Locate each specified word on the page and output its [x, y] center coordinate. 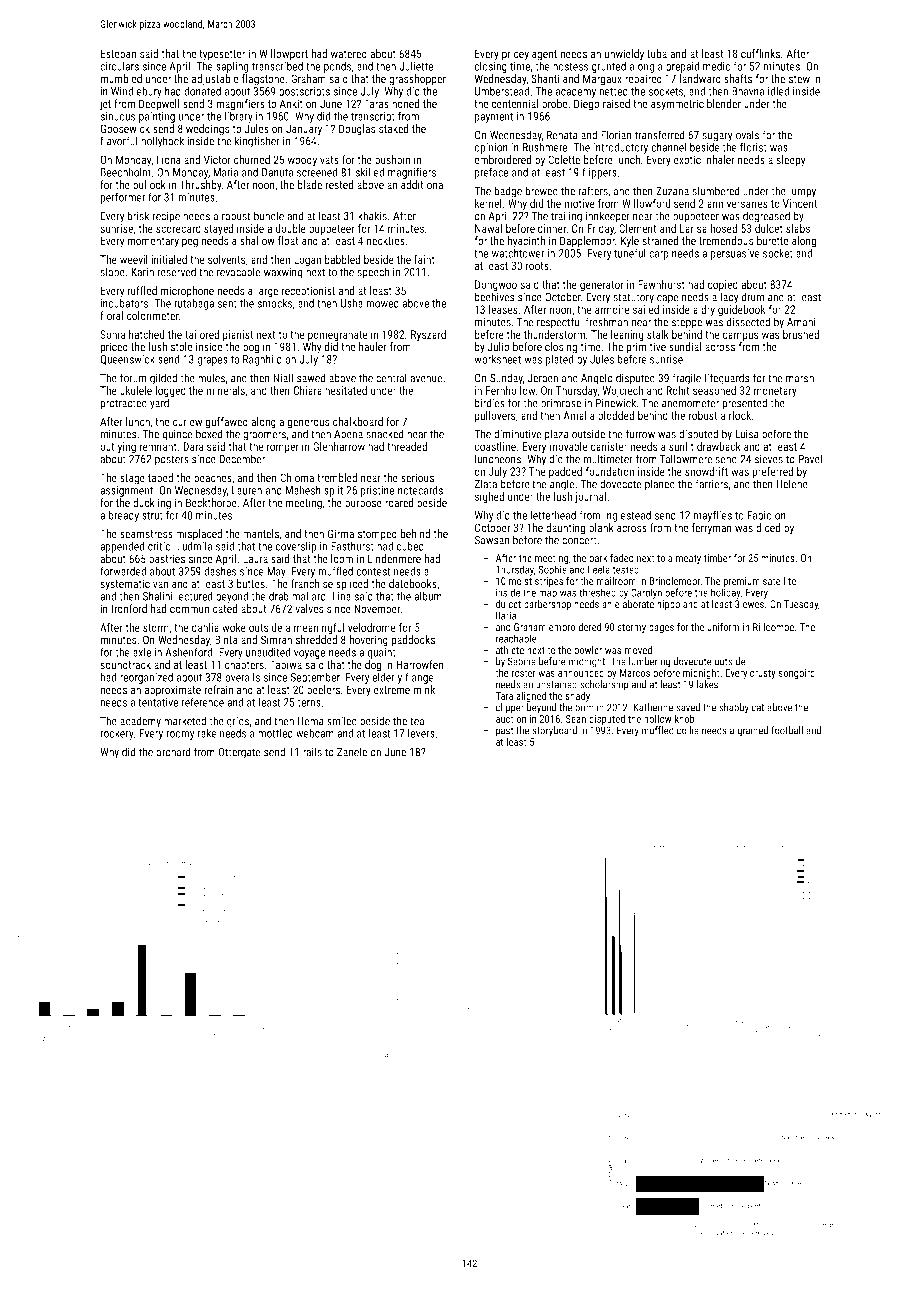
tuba [657, 53]
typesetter [222, 55]
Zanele [352, 752]
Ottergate [239, 753]
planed [660, 485]
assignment [126, 491]
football [787, 730]
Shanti [545, 78]
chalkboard [358, 421]
